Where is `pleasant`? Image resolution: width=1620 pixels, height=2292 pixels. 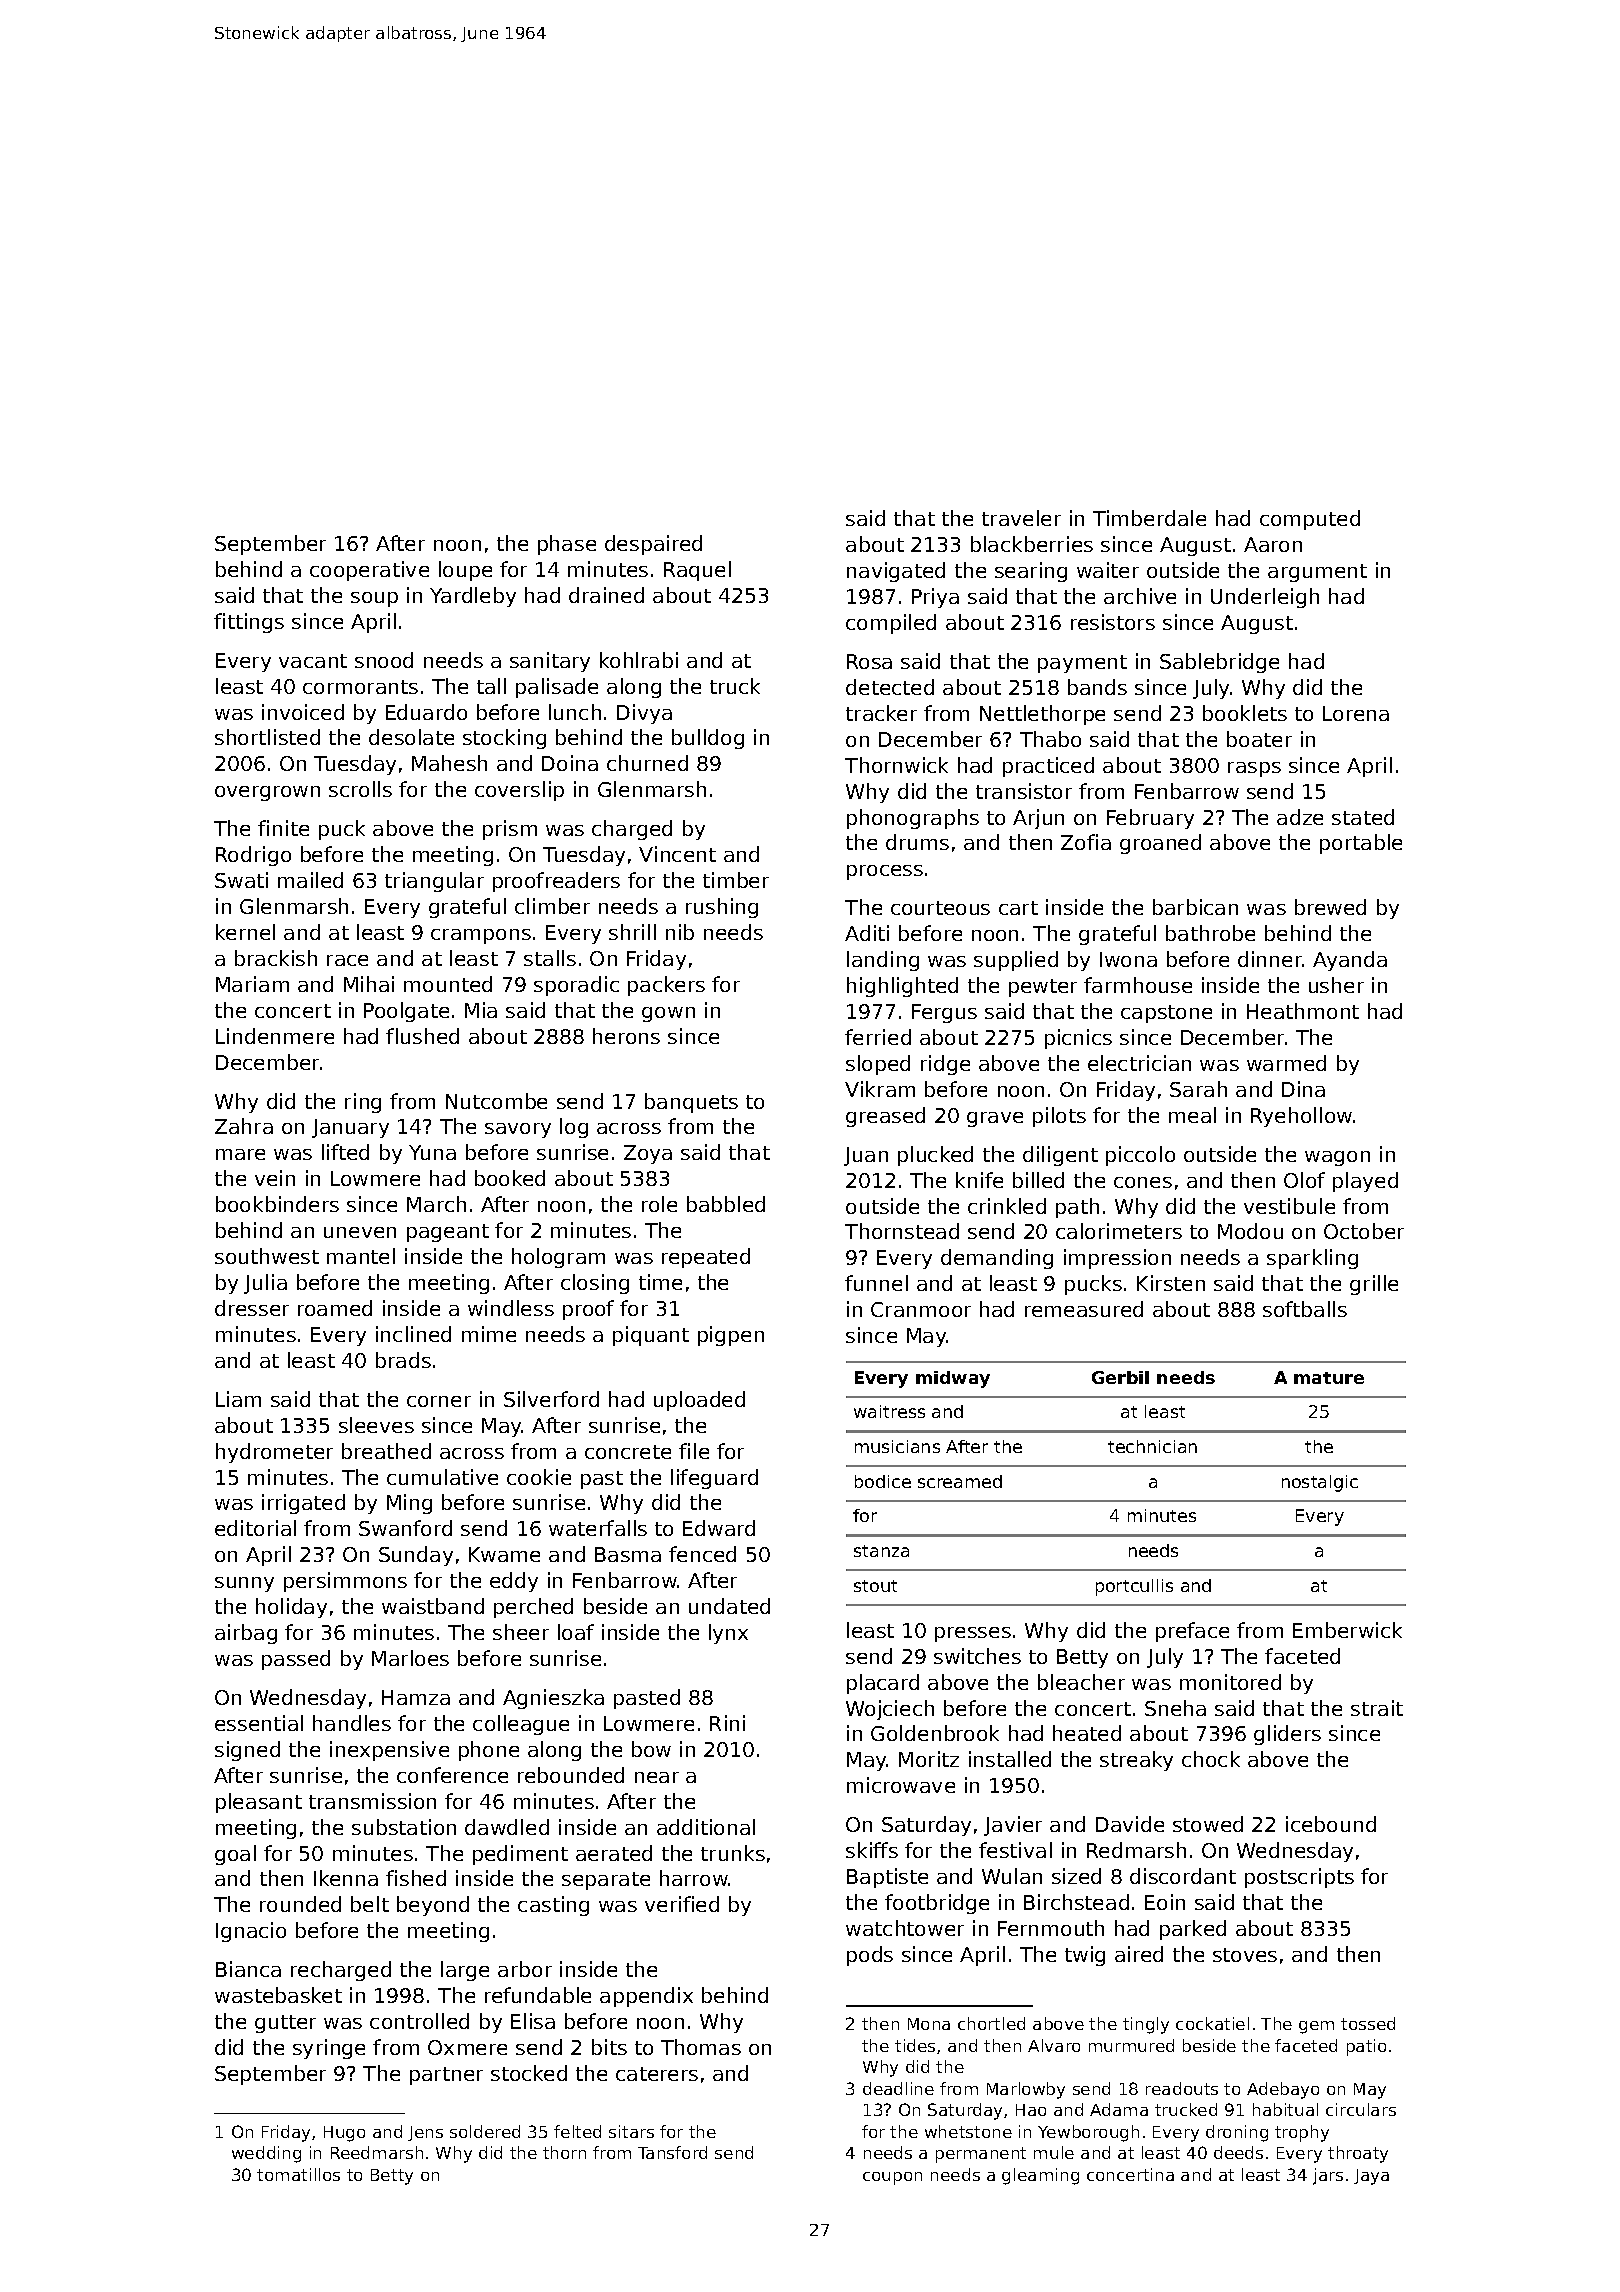
pleasant is located at coordinates (259, 1803).
